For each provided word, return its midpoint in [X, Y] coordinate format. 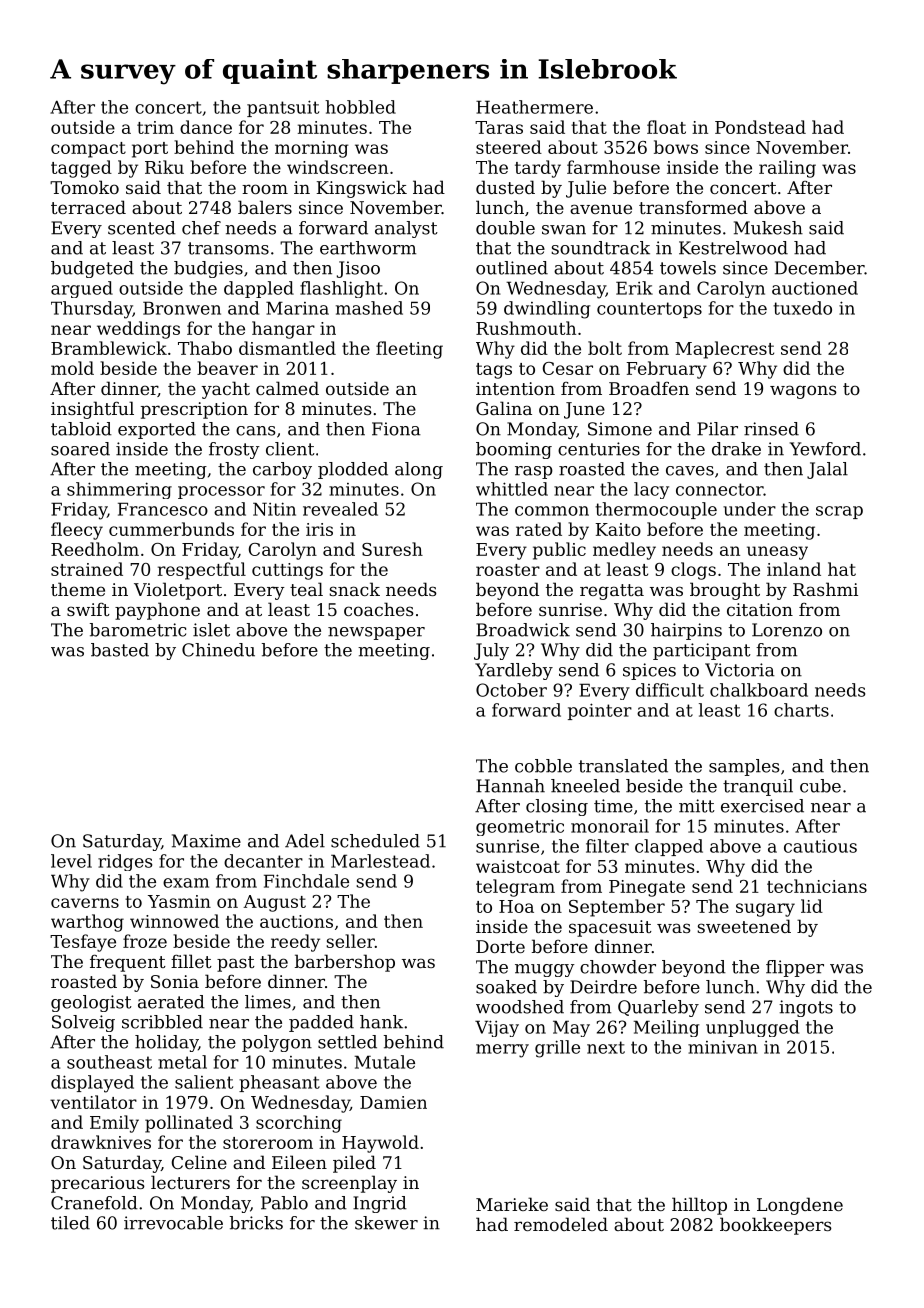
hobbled [360, 107]
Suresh [392, 549]
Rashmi [825, 589]
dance [206, 127]
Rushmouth [526, 328]
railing [787, 169]
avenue [601, 209]
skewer [386, 1223]
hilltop [699, 1206]
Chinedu [218, 650]
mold [72, 368]
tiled [70, 1223]
